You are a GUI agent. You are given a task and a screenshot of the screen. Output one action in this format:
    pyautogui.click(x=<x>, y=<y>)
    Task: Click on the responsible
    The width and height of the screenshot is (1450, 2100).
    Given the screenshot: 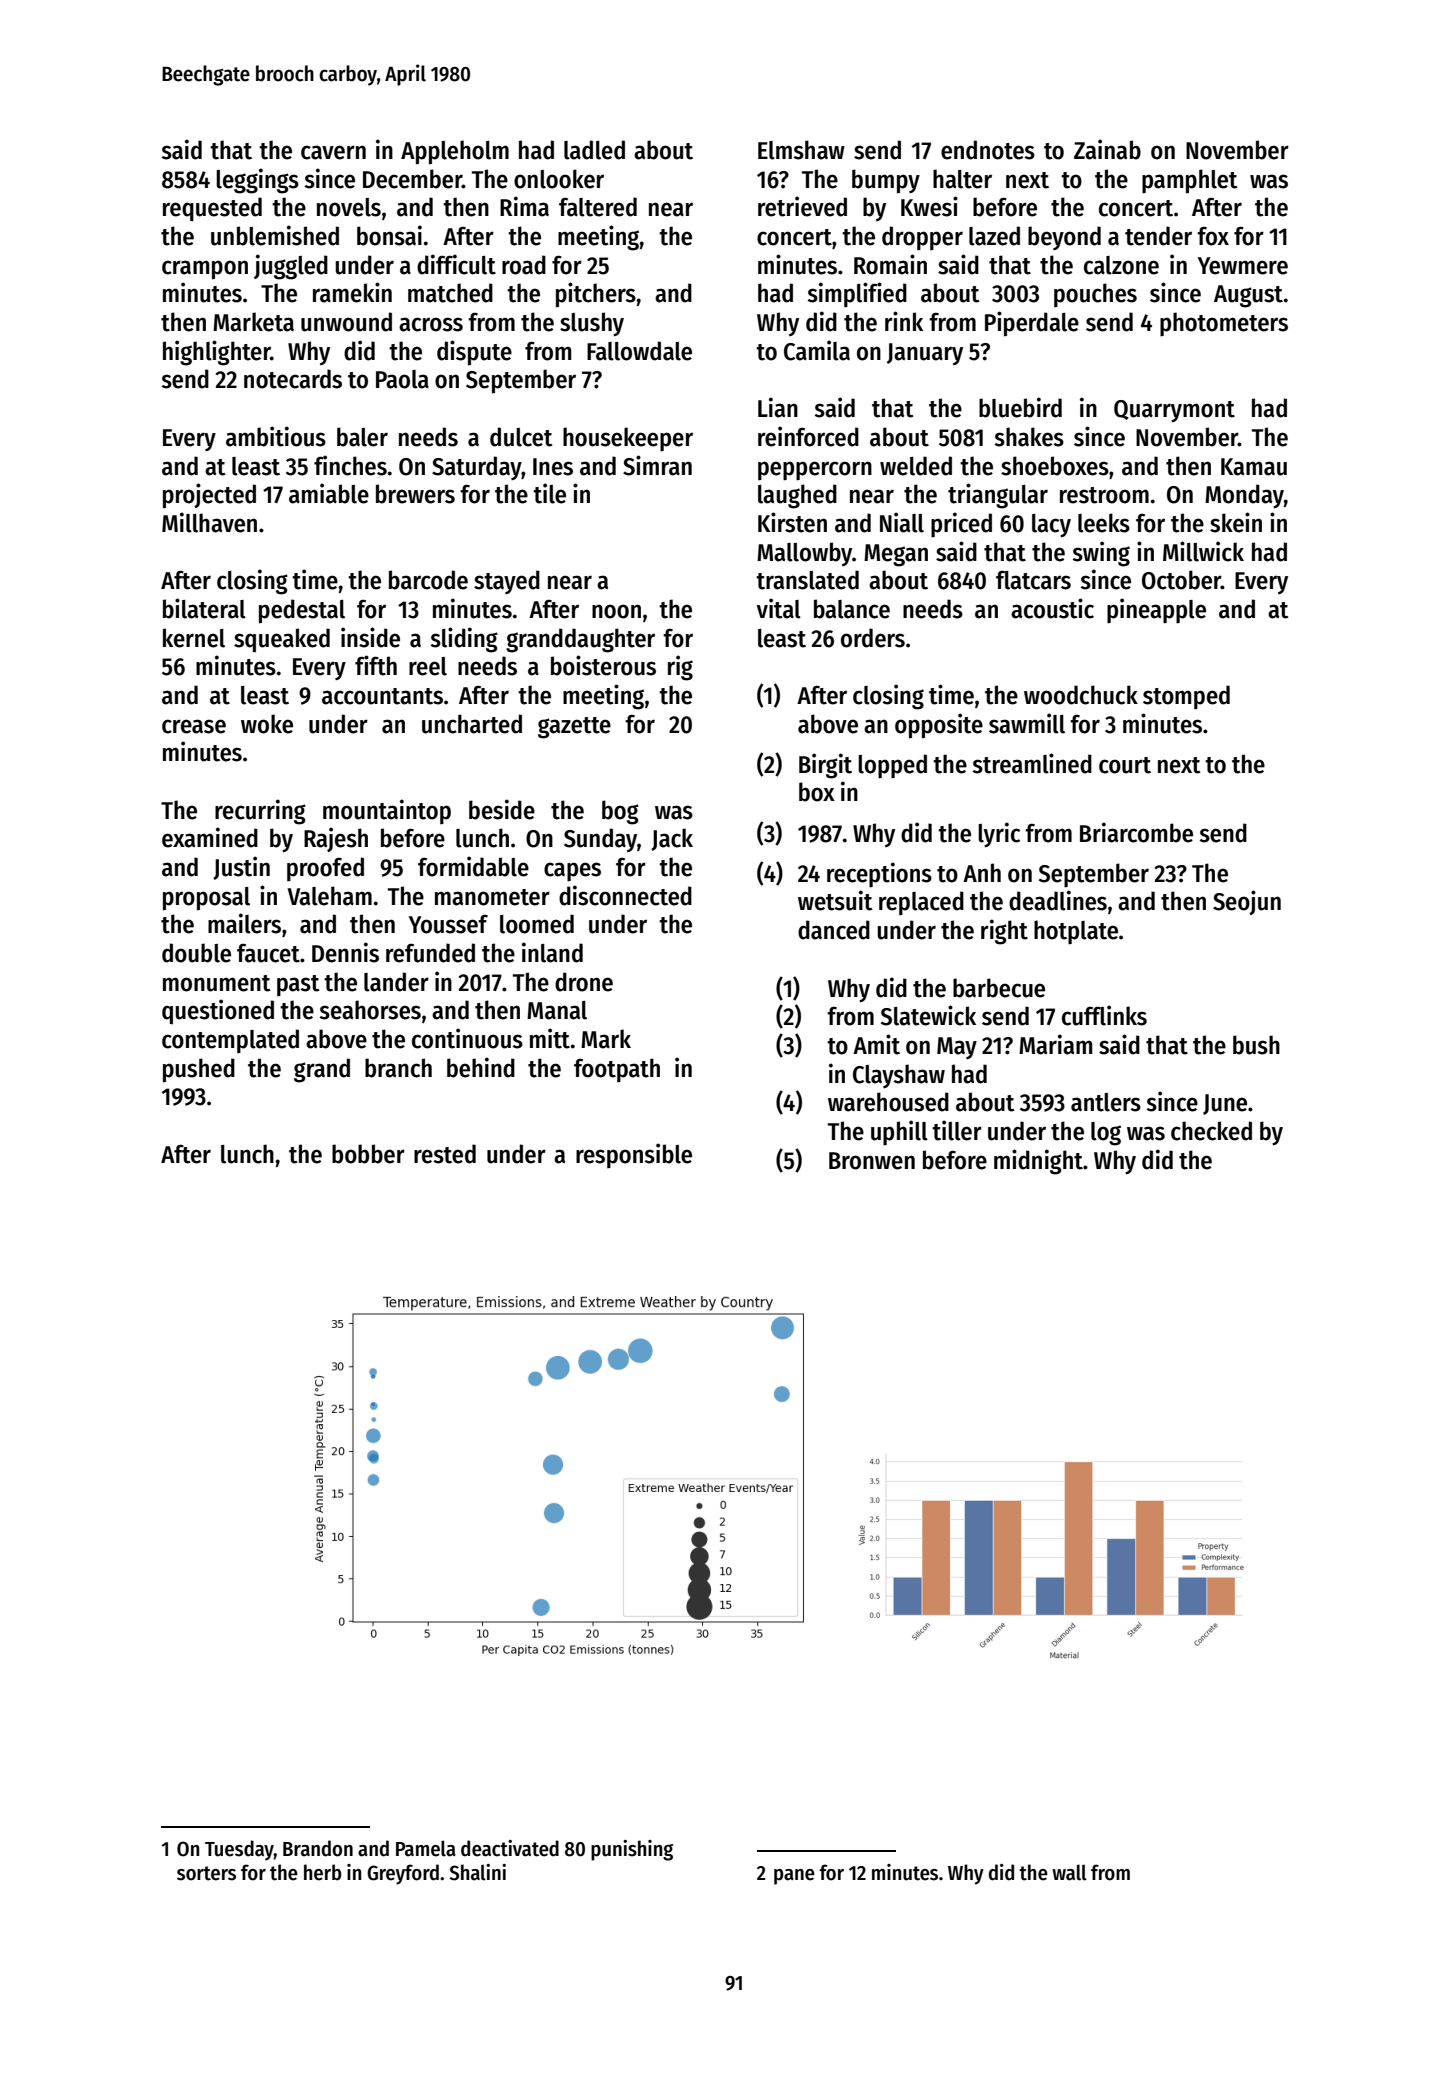 What is the action you would take?
    pyautogui.click(x=634, y=1155)
